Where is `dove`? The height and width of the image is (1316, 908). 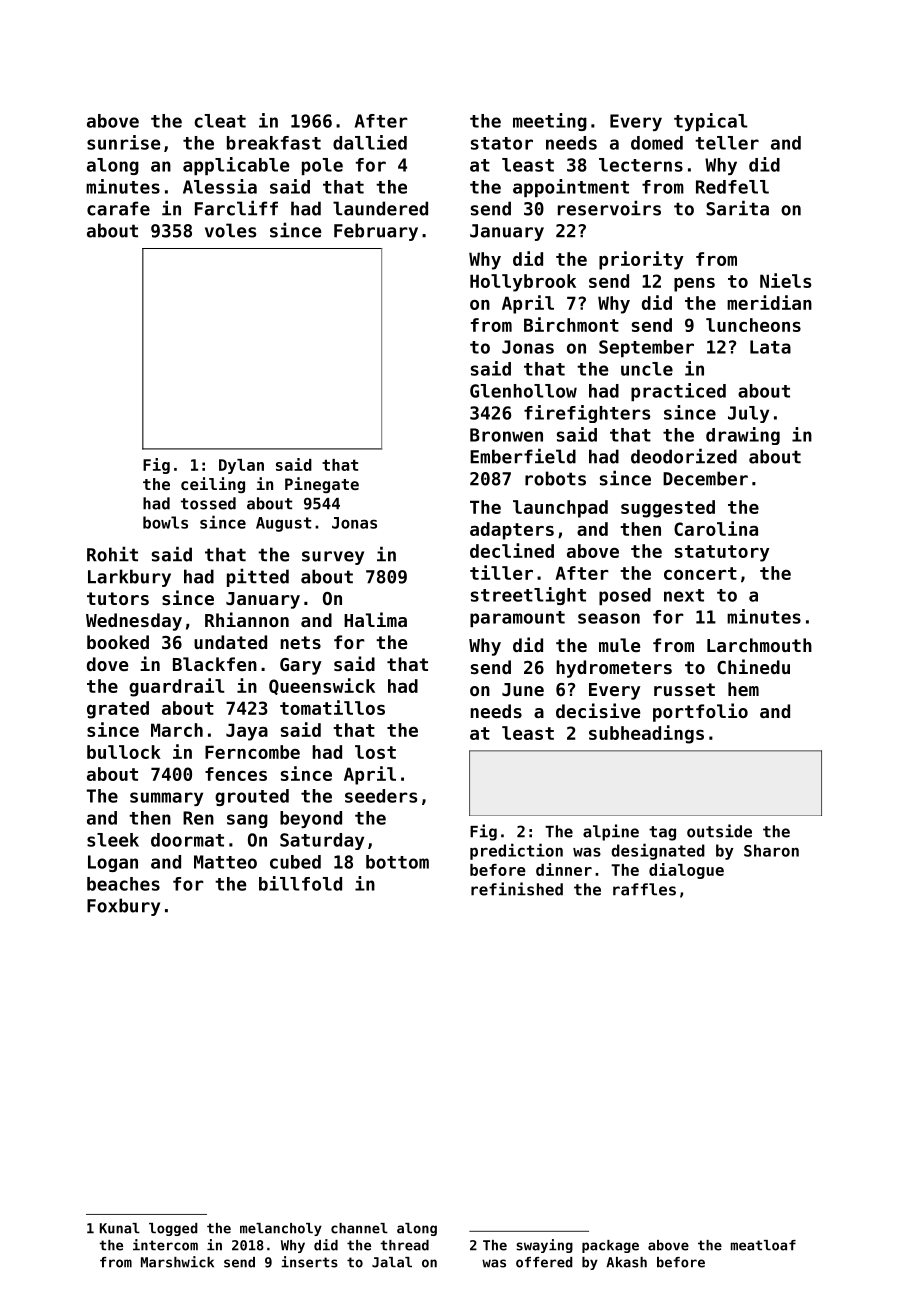 dove is located at coordinates (107, 664).
